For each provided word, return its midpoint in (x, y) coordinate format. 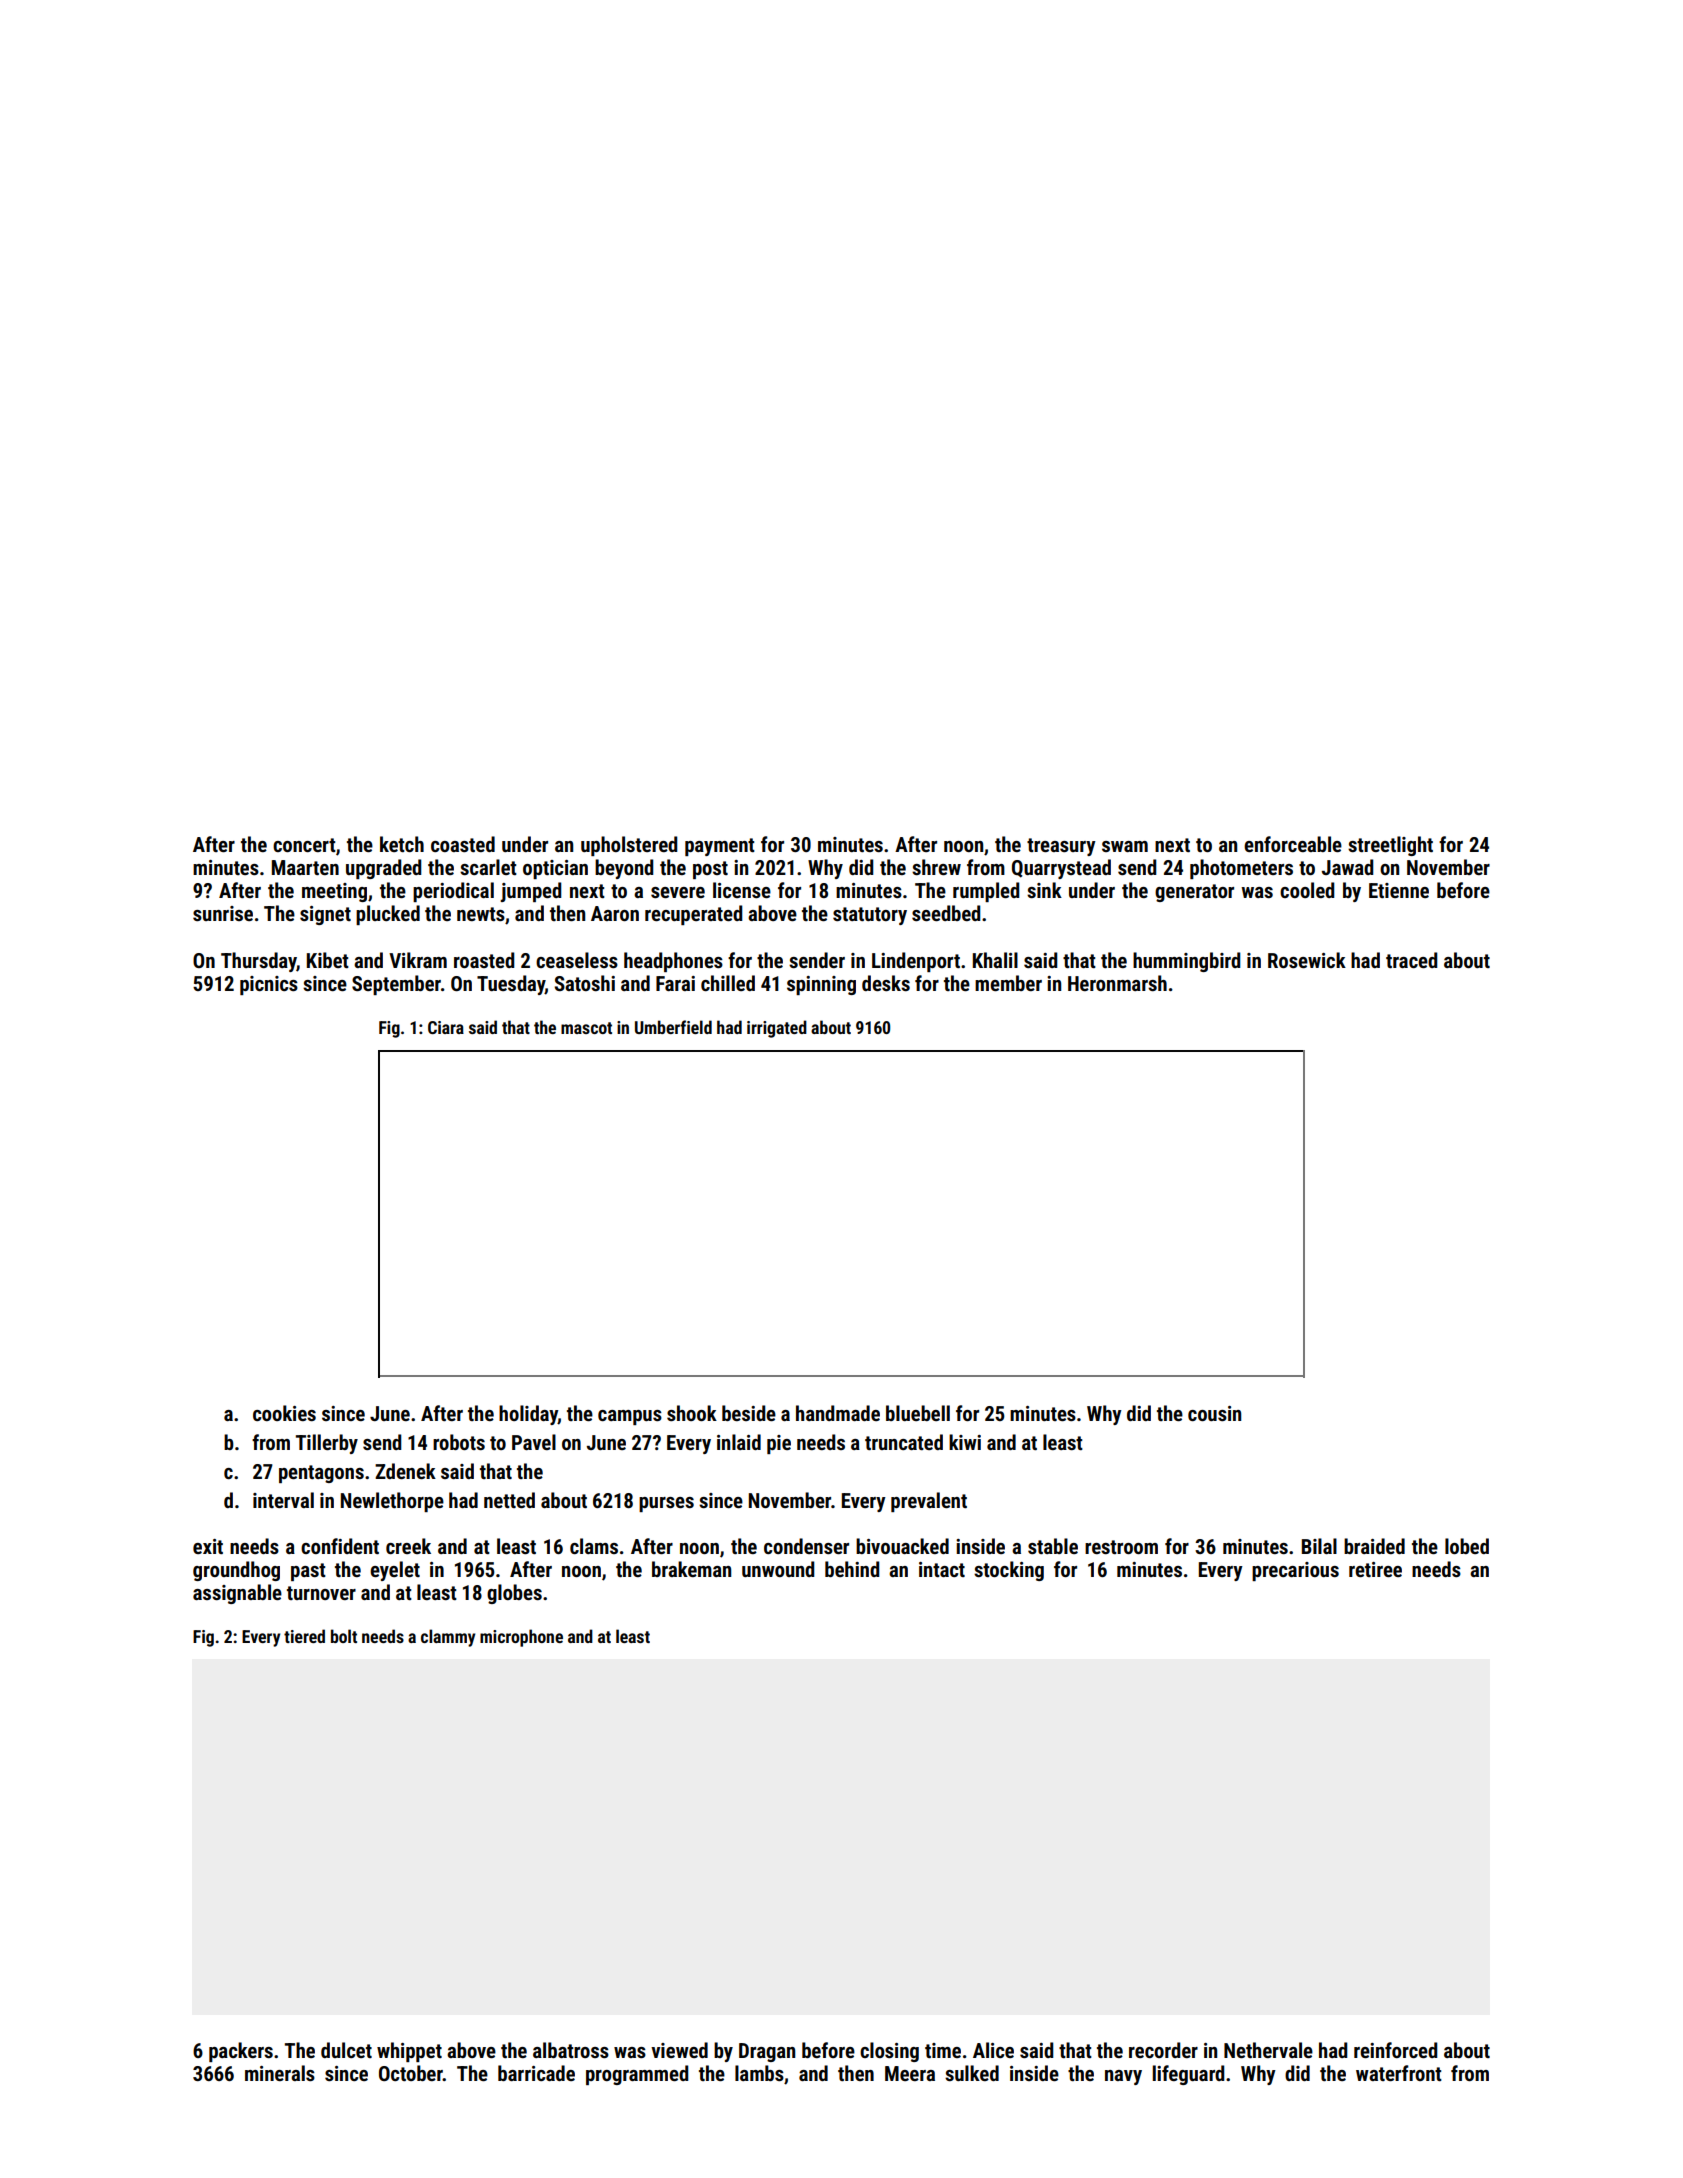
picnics (269, 985)
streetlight (1390, 846)
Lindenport (916, 962)
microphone (521, 1638)
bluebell (918, 1413)
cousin (1214, 1413)
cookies (284, 1413)
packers (241, 2052)
